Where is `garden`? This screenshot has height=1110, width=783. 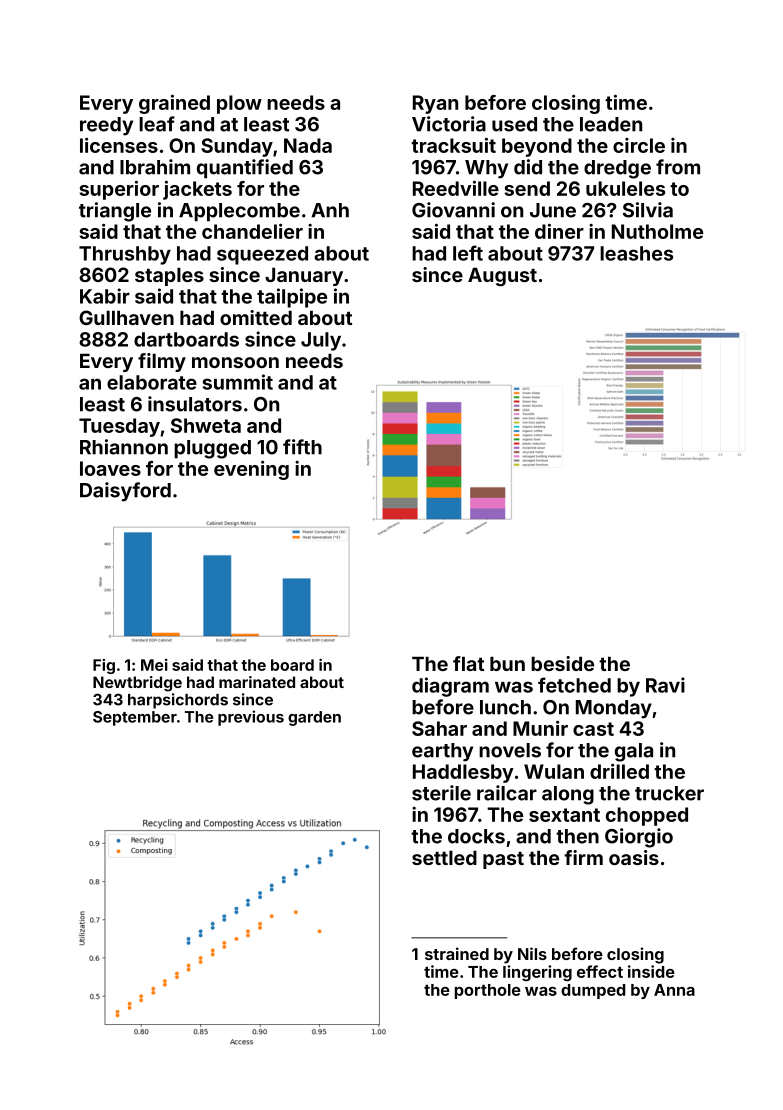
garden is located at coordinates (314, 718).
